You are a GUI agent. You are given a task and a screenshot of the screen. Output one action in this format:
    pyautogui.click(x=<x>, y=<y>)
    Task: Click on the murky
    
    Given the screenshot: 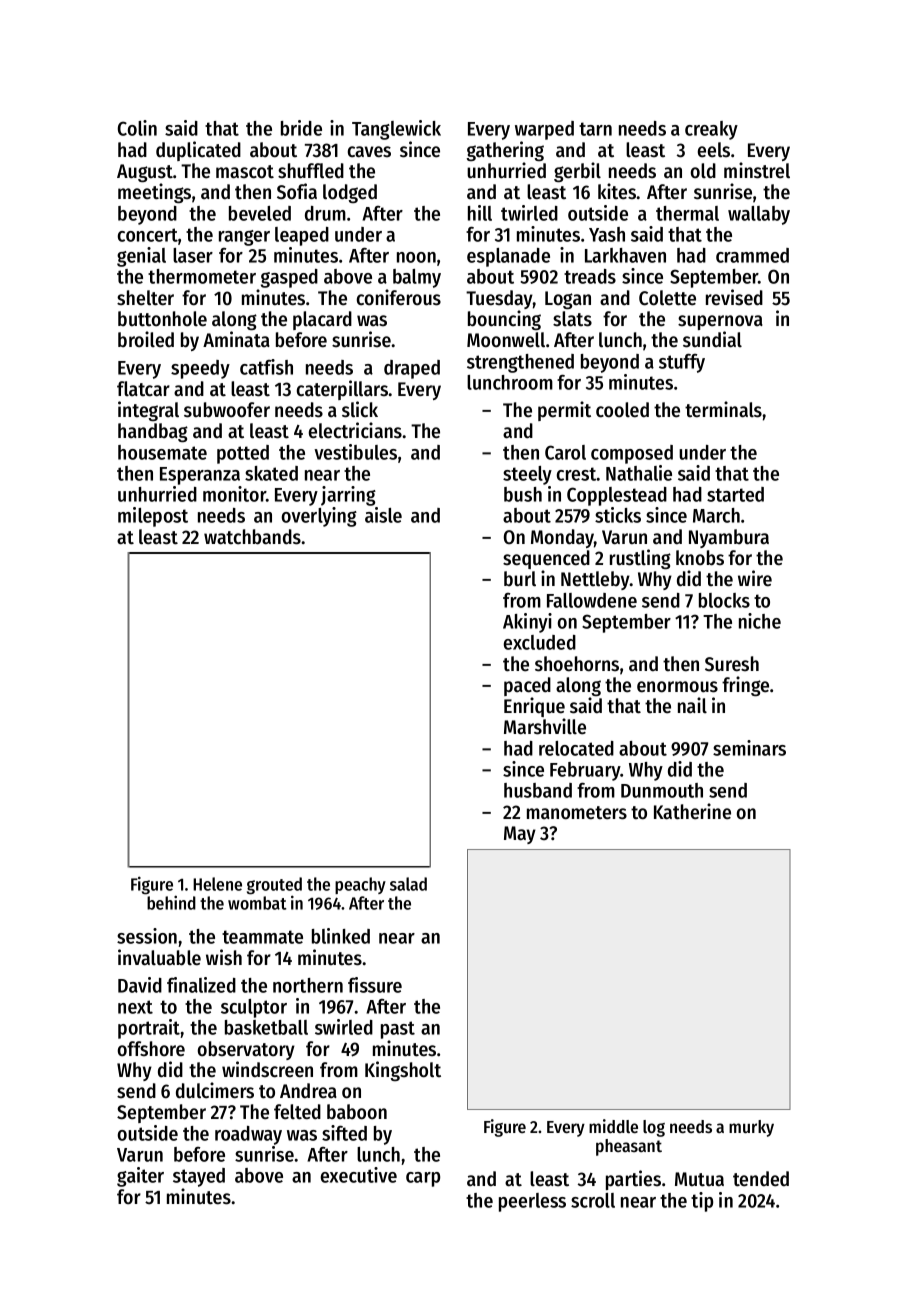 What is the action you would take?
    pyautogui.click(x=751, y=1128)
